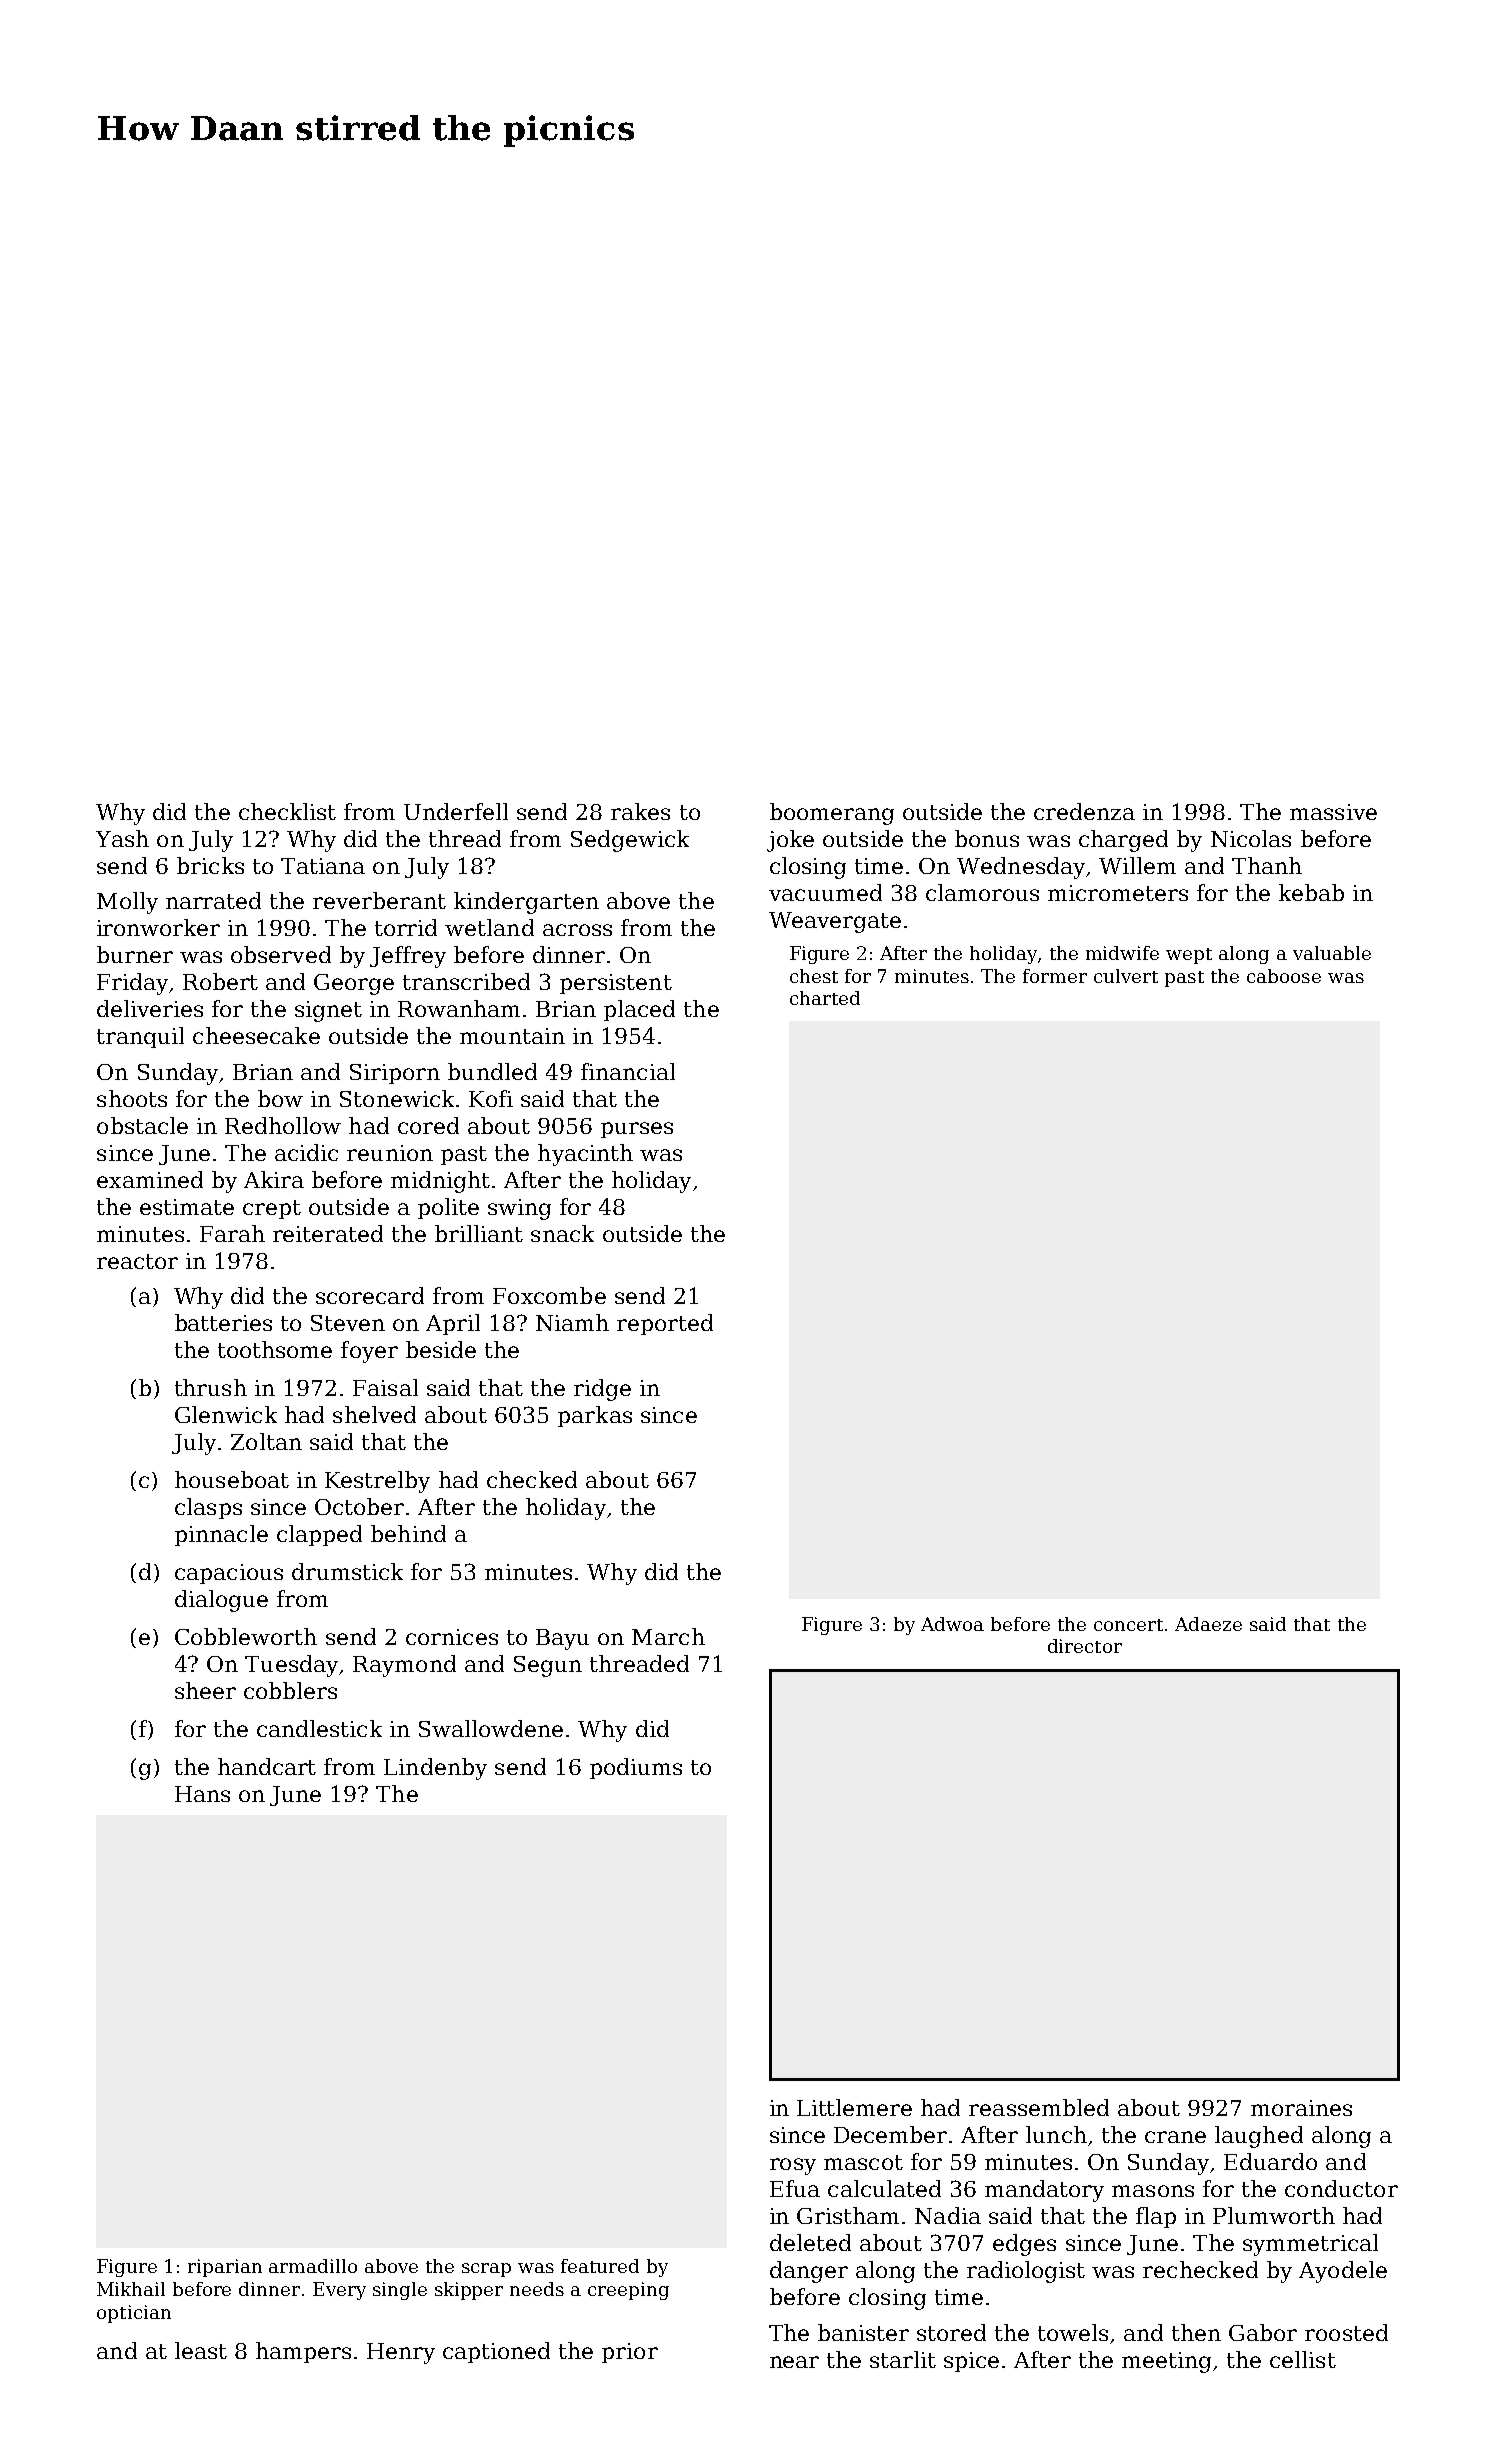 Image resolution: width=1496 pixels, height=2464 pixels. What do you see at coordinates (232, 1233) in the screenshot?
I see `Farah` at bounding box center [232, 1233].
